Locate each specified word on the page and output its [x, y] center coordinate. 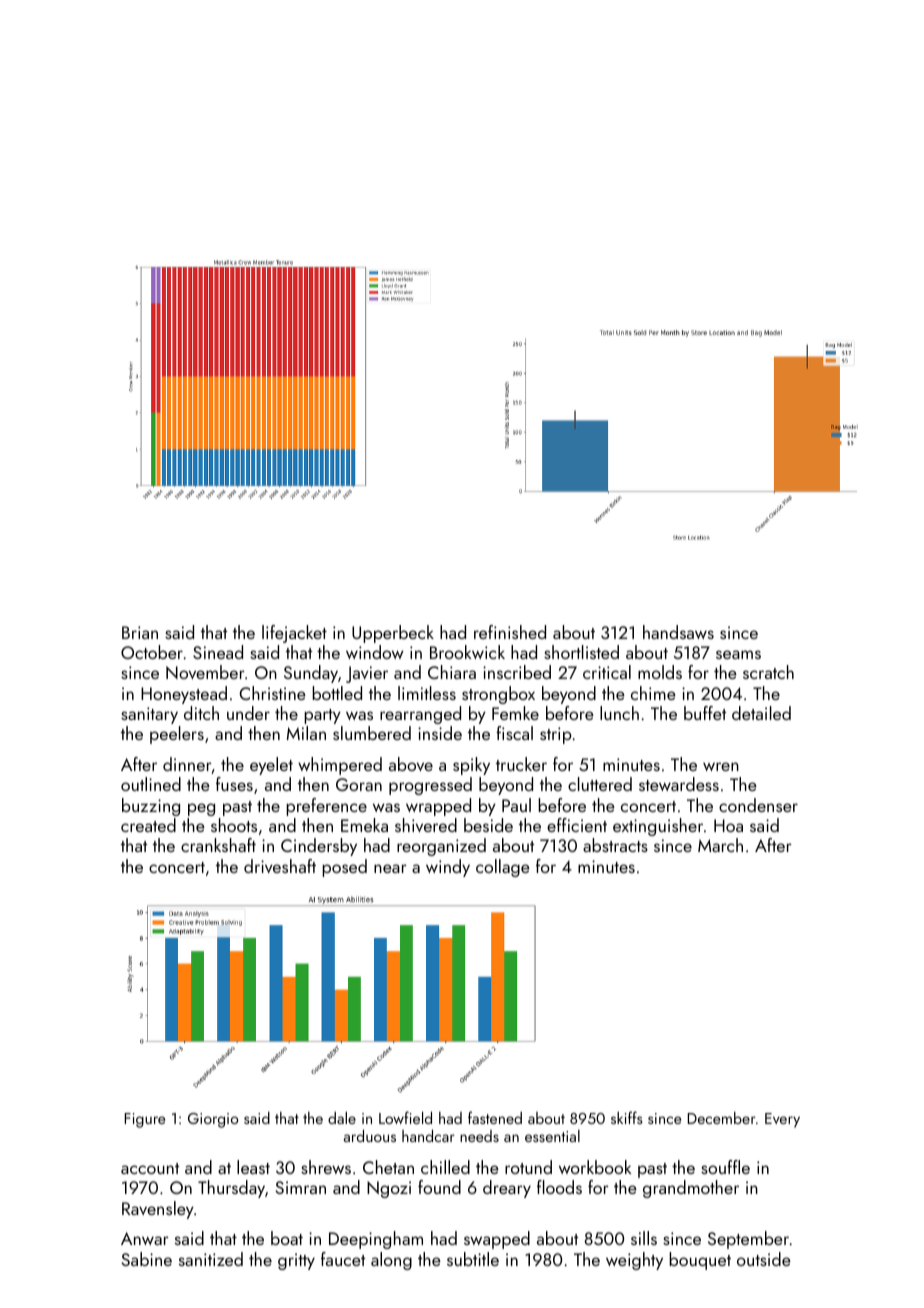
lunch [619, 713]
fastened [495, 1117]
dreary [507, 1189]
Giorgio [213, 1120]
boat [287, 1238]
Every [782, 1120]
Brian [140, 632]
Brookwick [467, 652]
